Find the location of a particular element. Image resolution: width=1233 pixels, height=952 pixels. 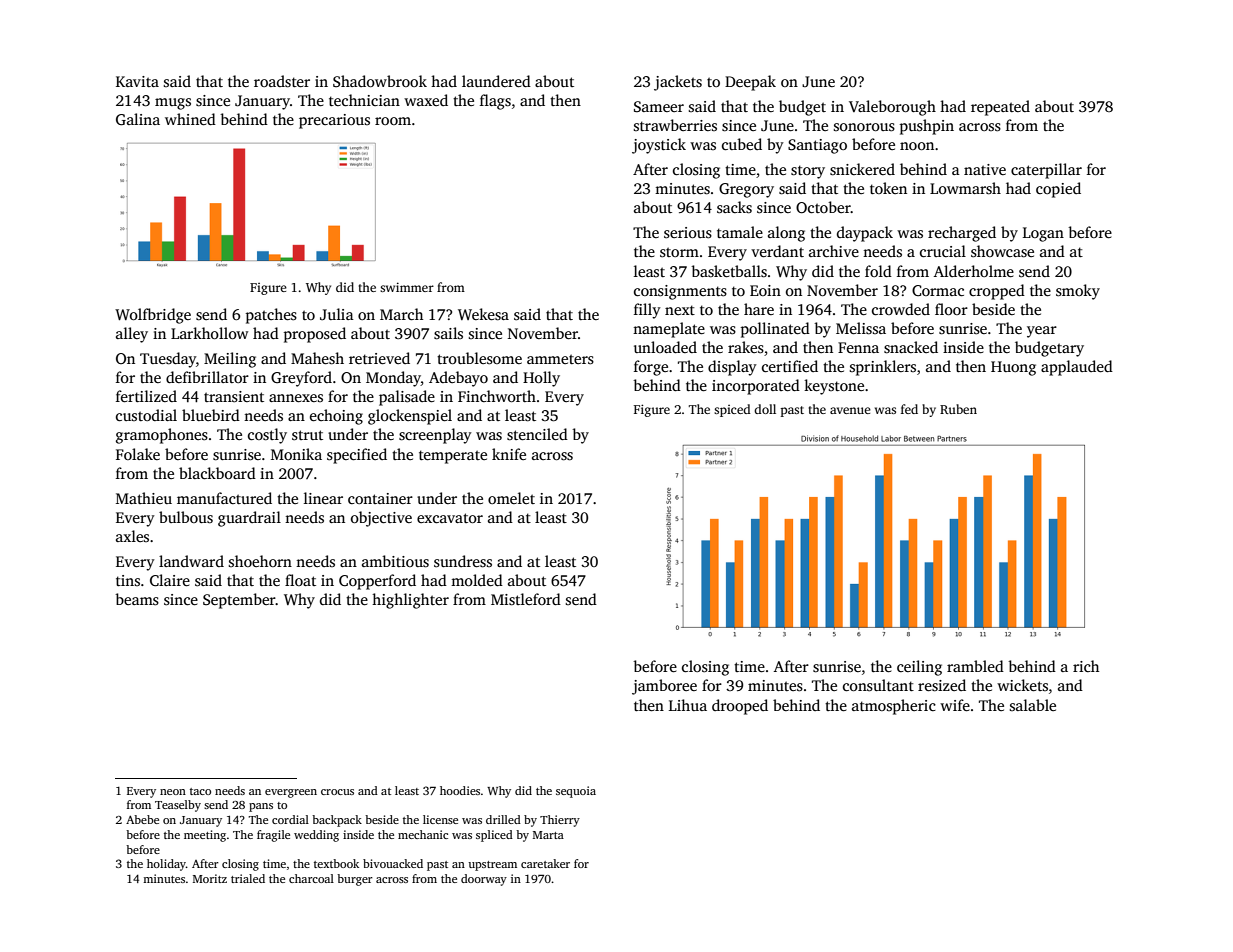

neon is located at coordinates (173, 792).
